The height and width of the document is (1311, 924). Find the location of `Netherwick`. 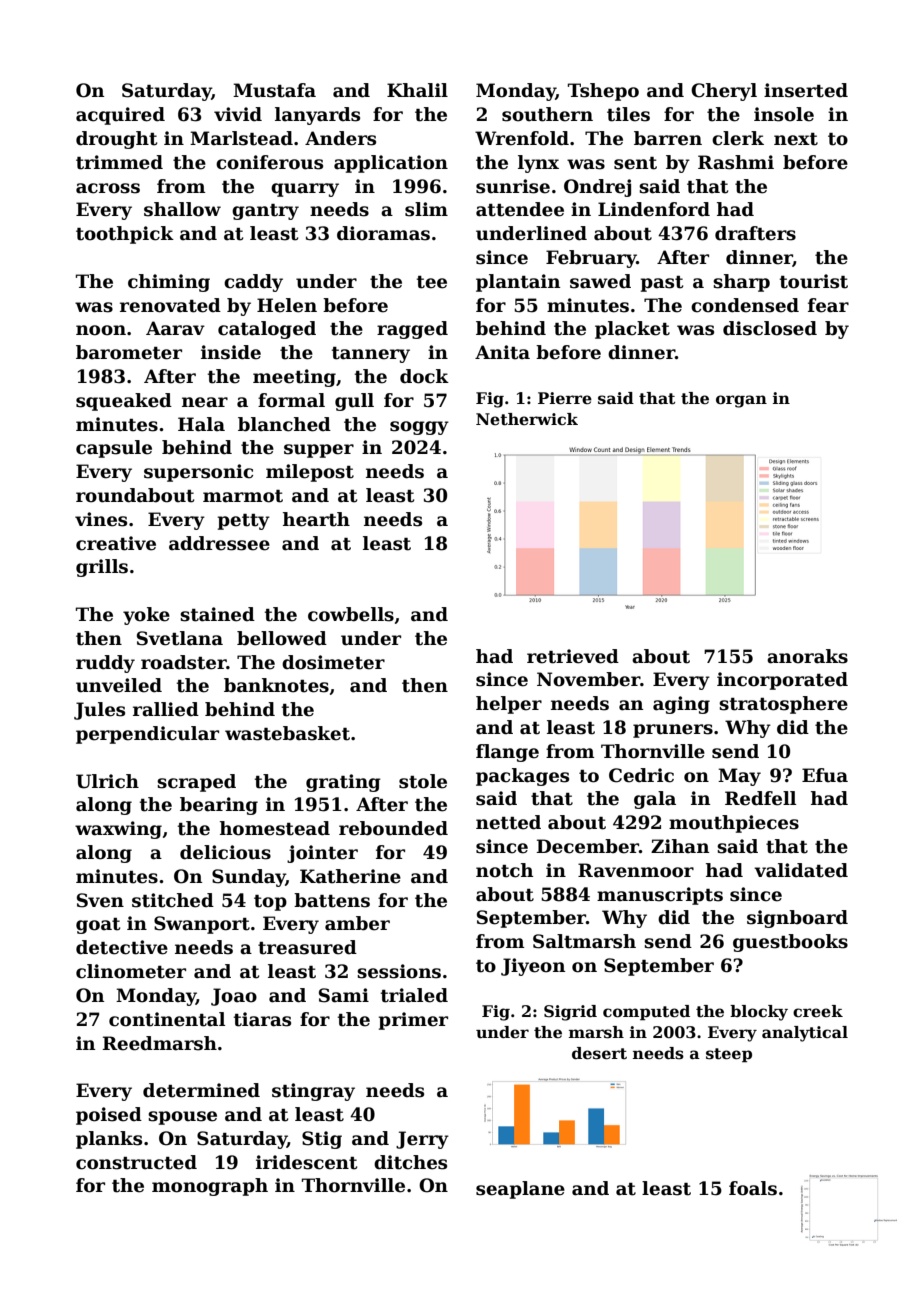

Netherwick is located at coordinates (527, 419).
